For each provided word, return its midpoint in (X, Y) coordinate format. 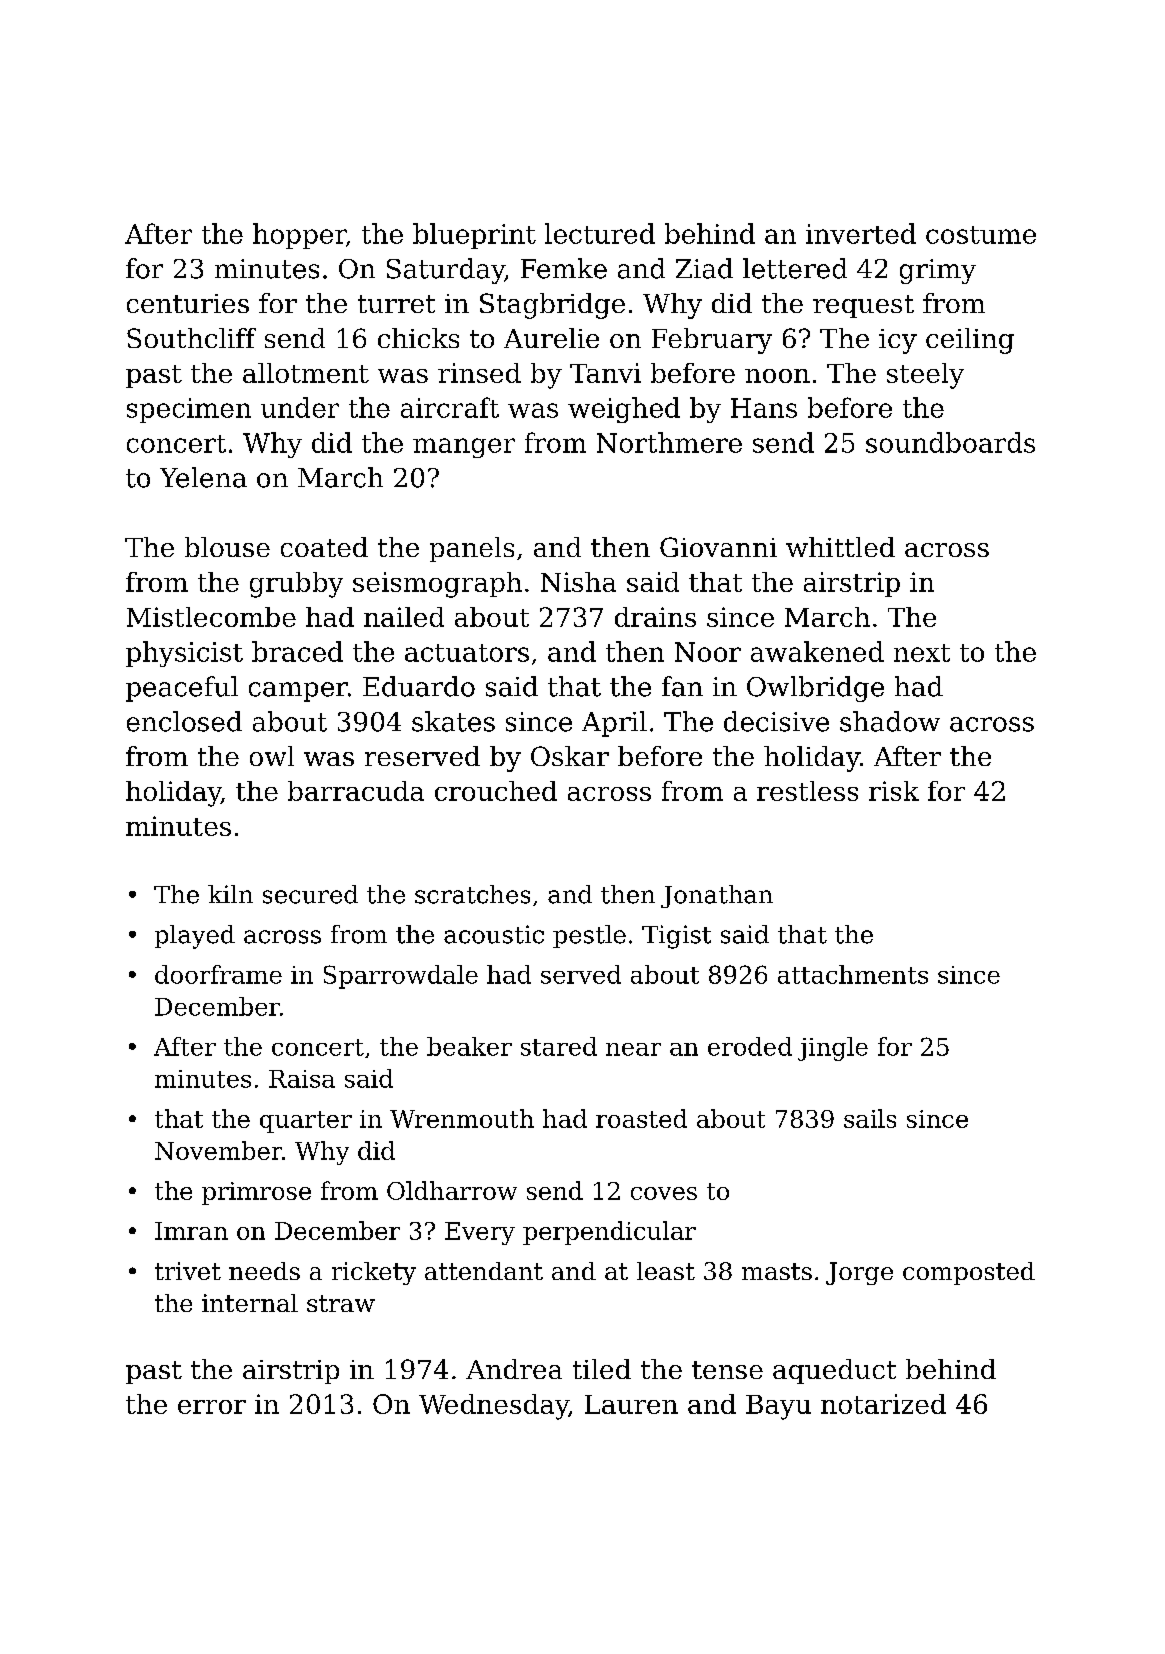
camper (298, 692)
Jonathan (717, 896)
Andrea (514, 1369)
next (922, 653)
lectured (600, 233)
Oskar (570, 756)
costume (981, 235)
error (212, 1407)
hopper (299, 236)
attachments (853, 974)
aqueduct (834, 1371)
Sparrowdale (401, 977)
